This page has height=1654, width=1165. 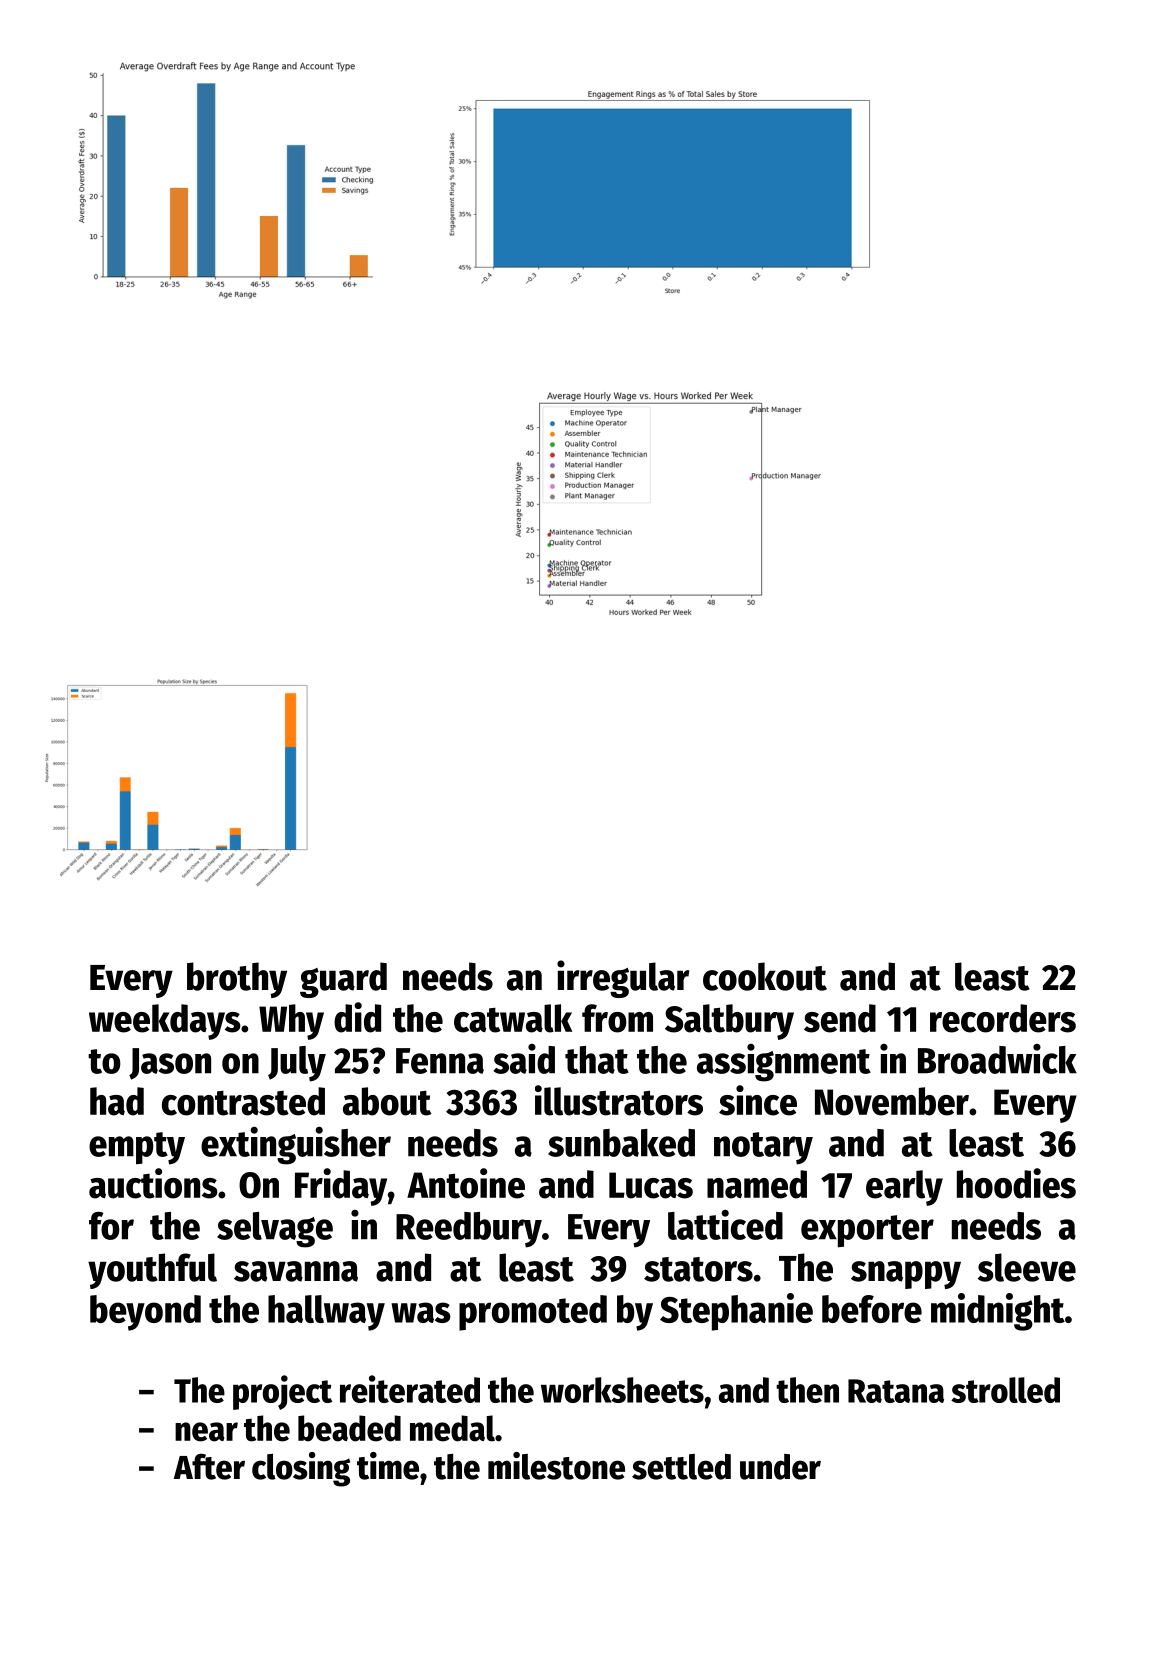 What do you see at coordinates (681, 1467) in the page?
I see `settled` at bounding box center [681, 1467].
